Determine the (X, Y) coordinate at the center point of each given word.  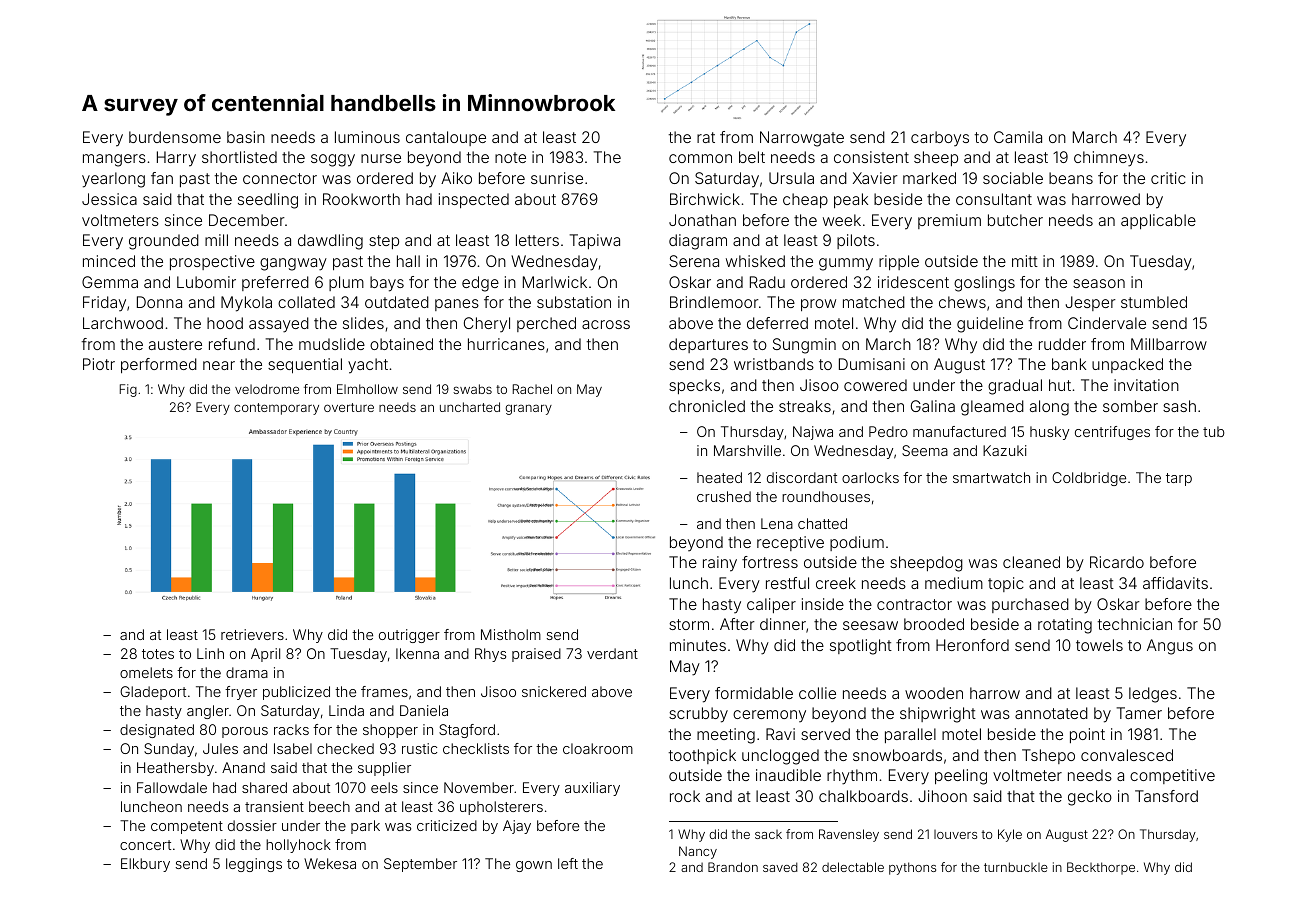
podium (857, 543)
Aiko (456, 178)
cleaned (1031, 562)
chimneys (1109, 159)
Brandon (733, 867)
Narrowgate (802, 139)
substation (574, 302)
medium (954, 583)
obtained (401, 344)
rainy (720, 564)
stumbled (1154, 302)
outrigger (409, 636)
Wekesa (330, 863)
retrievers (252, 634)
